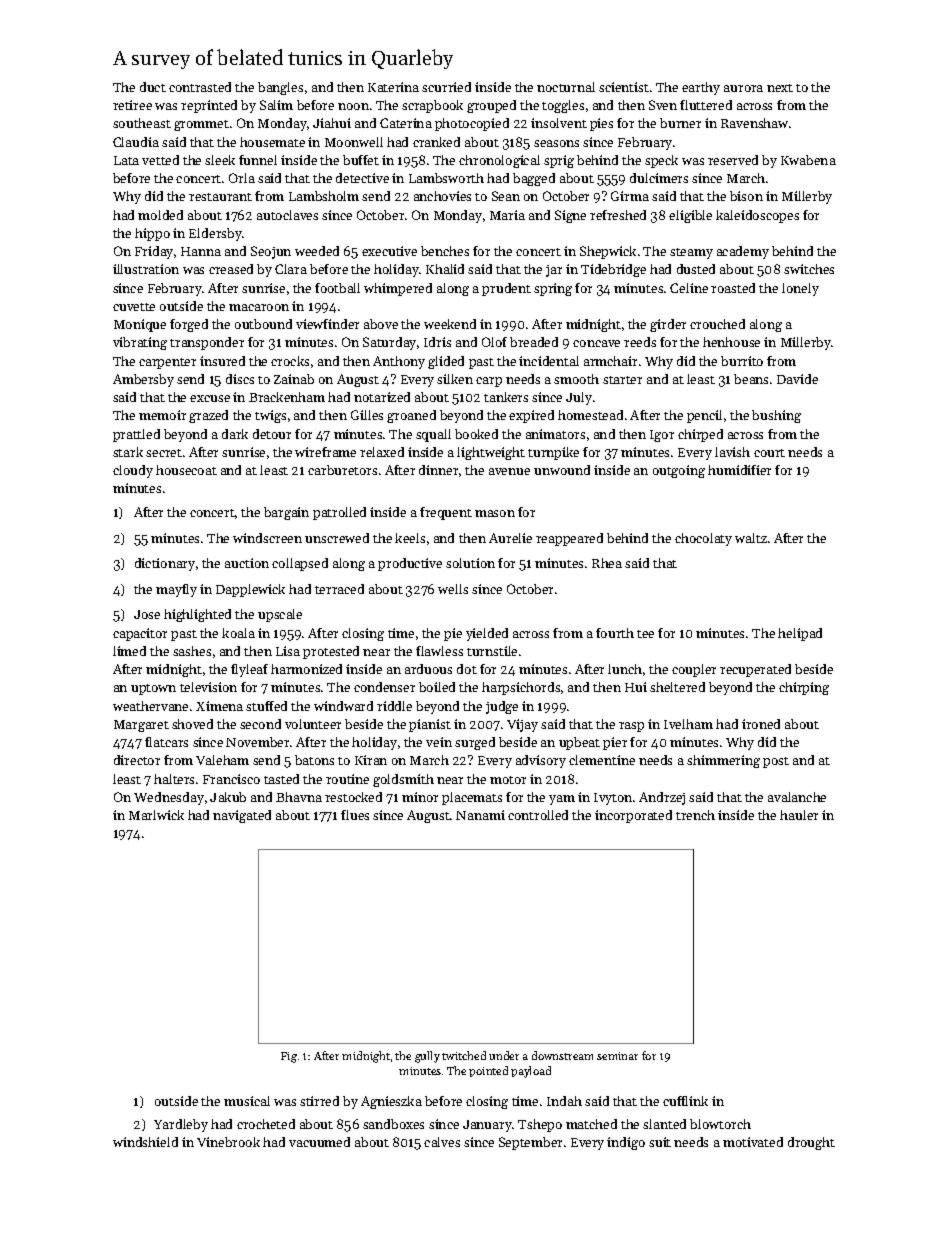  I want to click on calves, so click(442, 1142).
